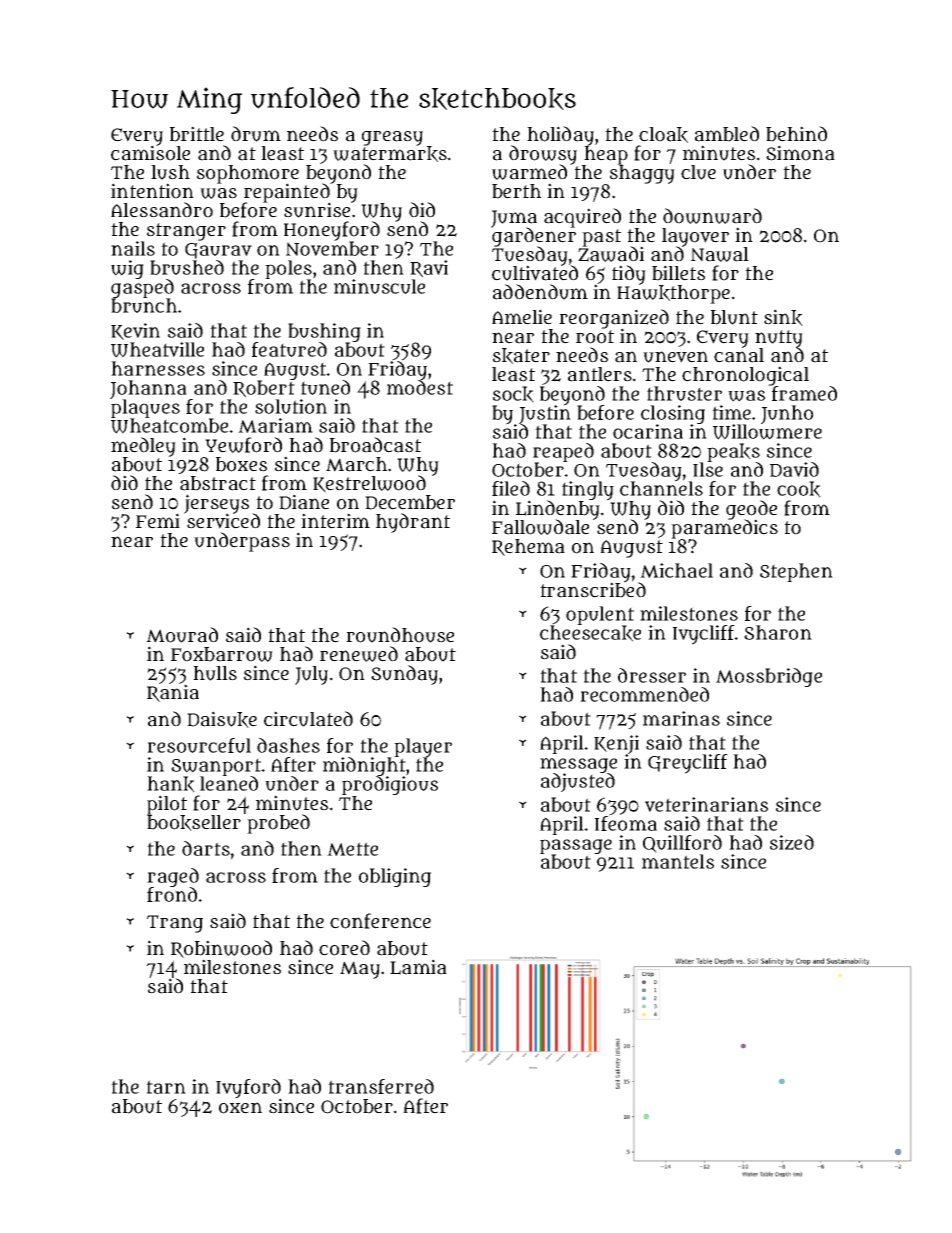 This screenshot has width=952, height=1233. What do you see at coordinates (197, 134) in the screenshot?
I see `brittle` at bounding box center [197, 134].
